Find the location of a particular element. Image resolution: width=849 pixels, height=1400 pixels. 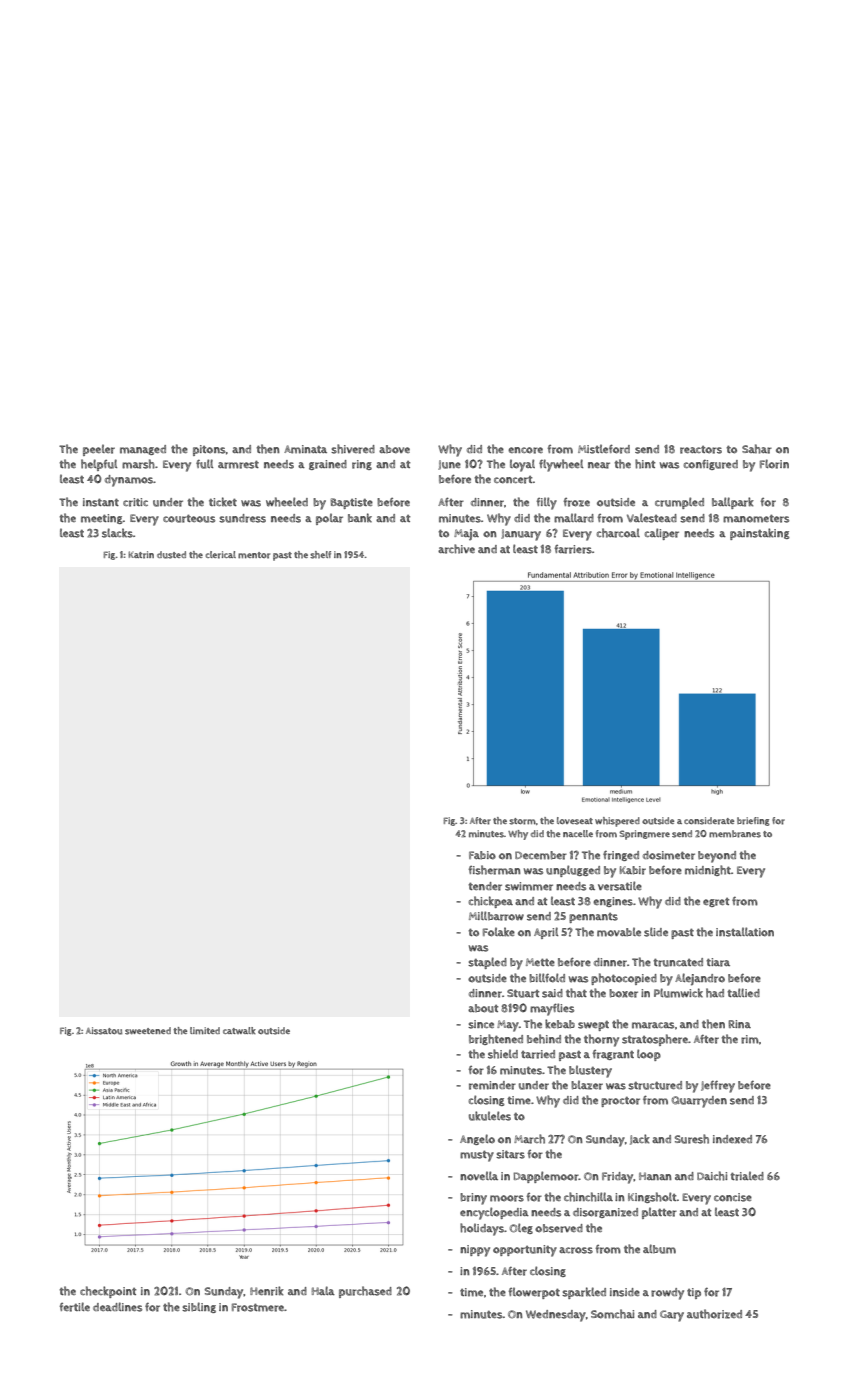

limited is located at coordinates (205, 1030).
